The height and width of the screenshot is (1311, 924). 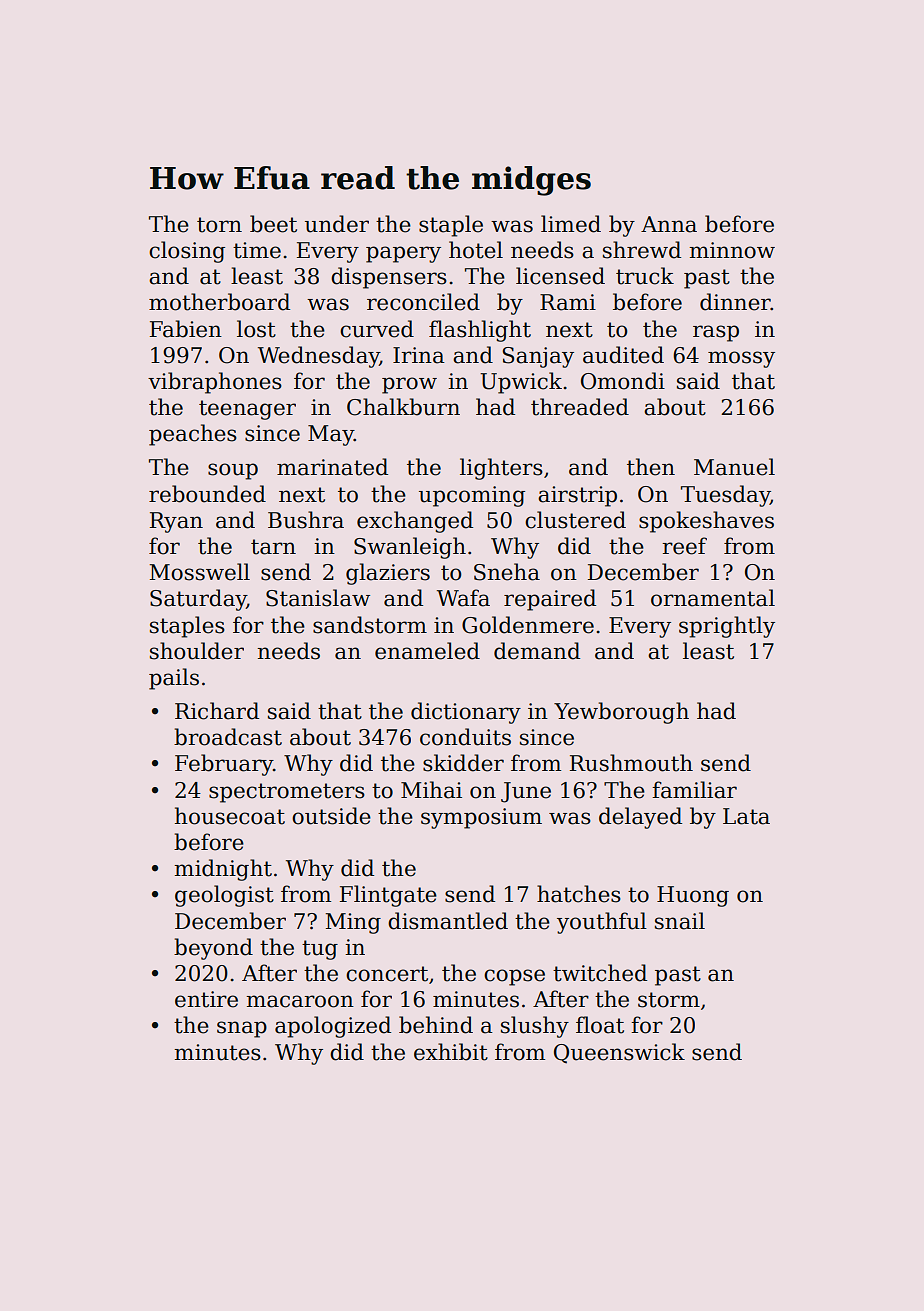 What do you see at coordinates (619, 1053) in the screenshot?
I see `Queenswick` at bounding box center [619, 1053].
